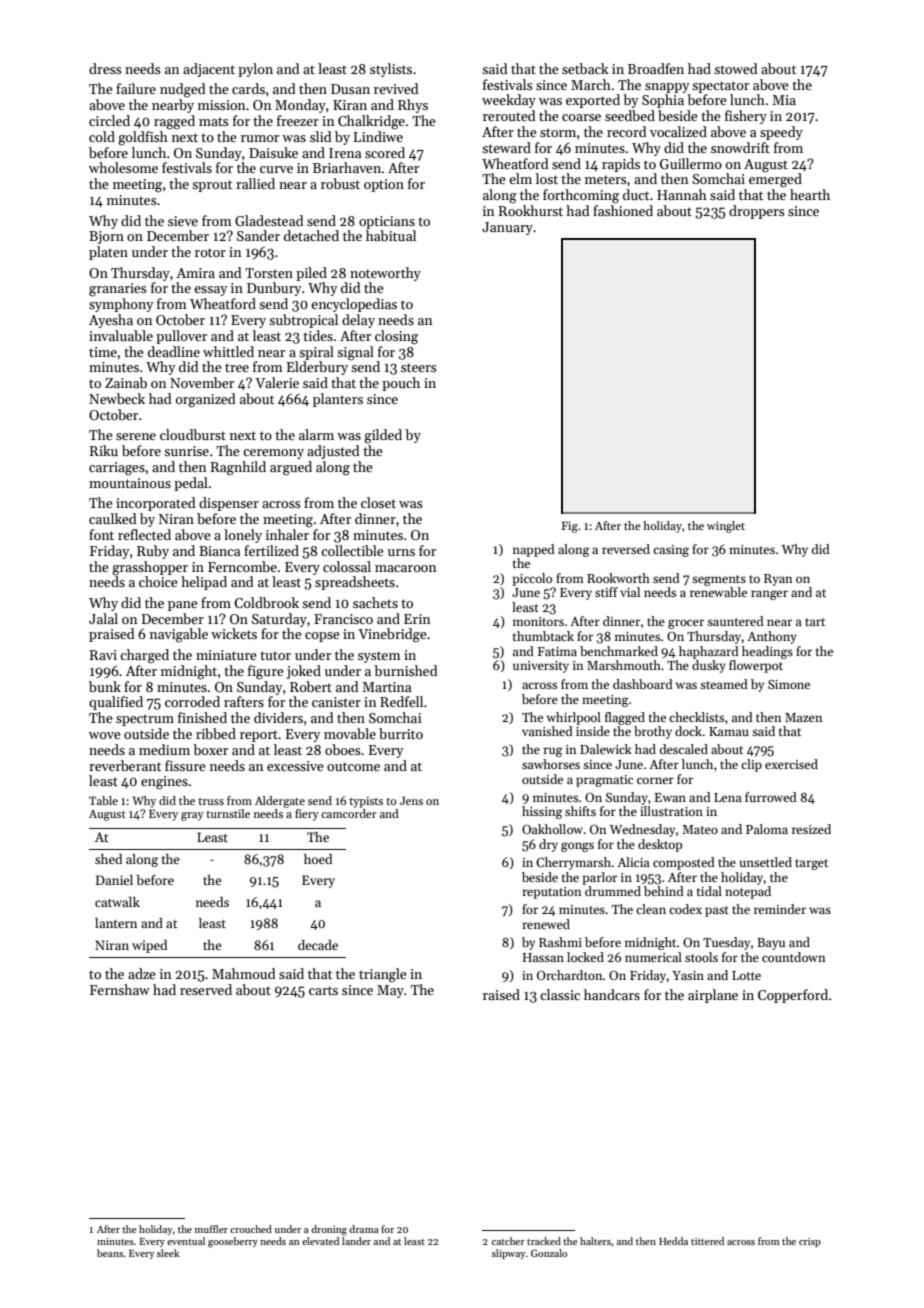 The height and width of the screenshot is (1308, 924). Describe the element at coordinates (810, 1242) in the screenshot. I see `crisp` at that location.
